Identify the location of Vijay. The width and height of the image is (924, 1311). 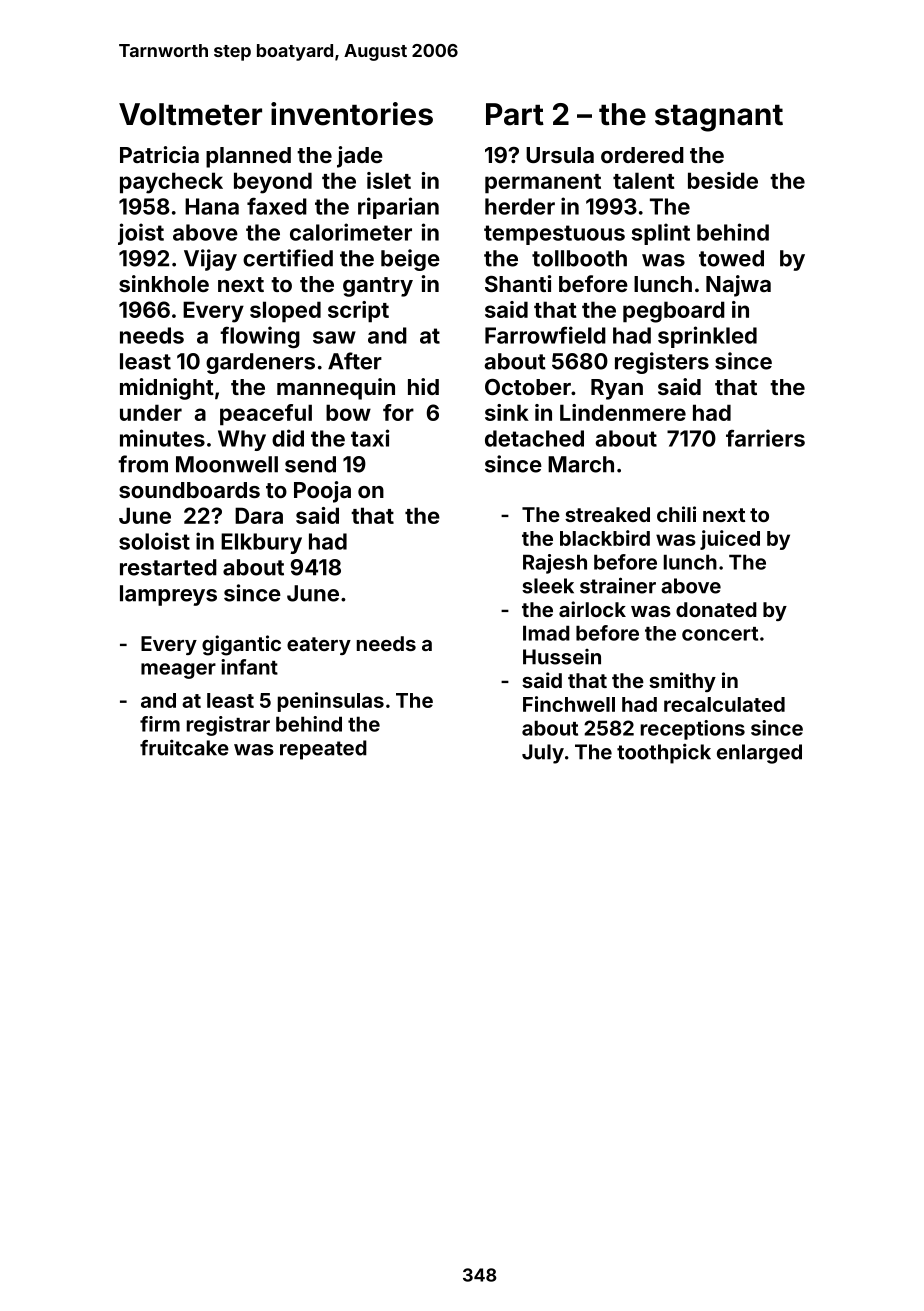
(210, 260).
